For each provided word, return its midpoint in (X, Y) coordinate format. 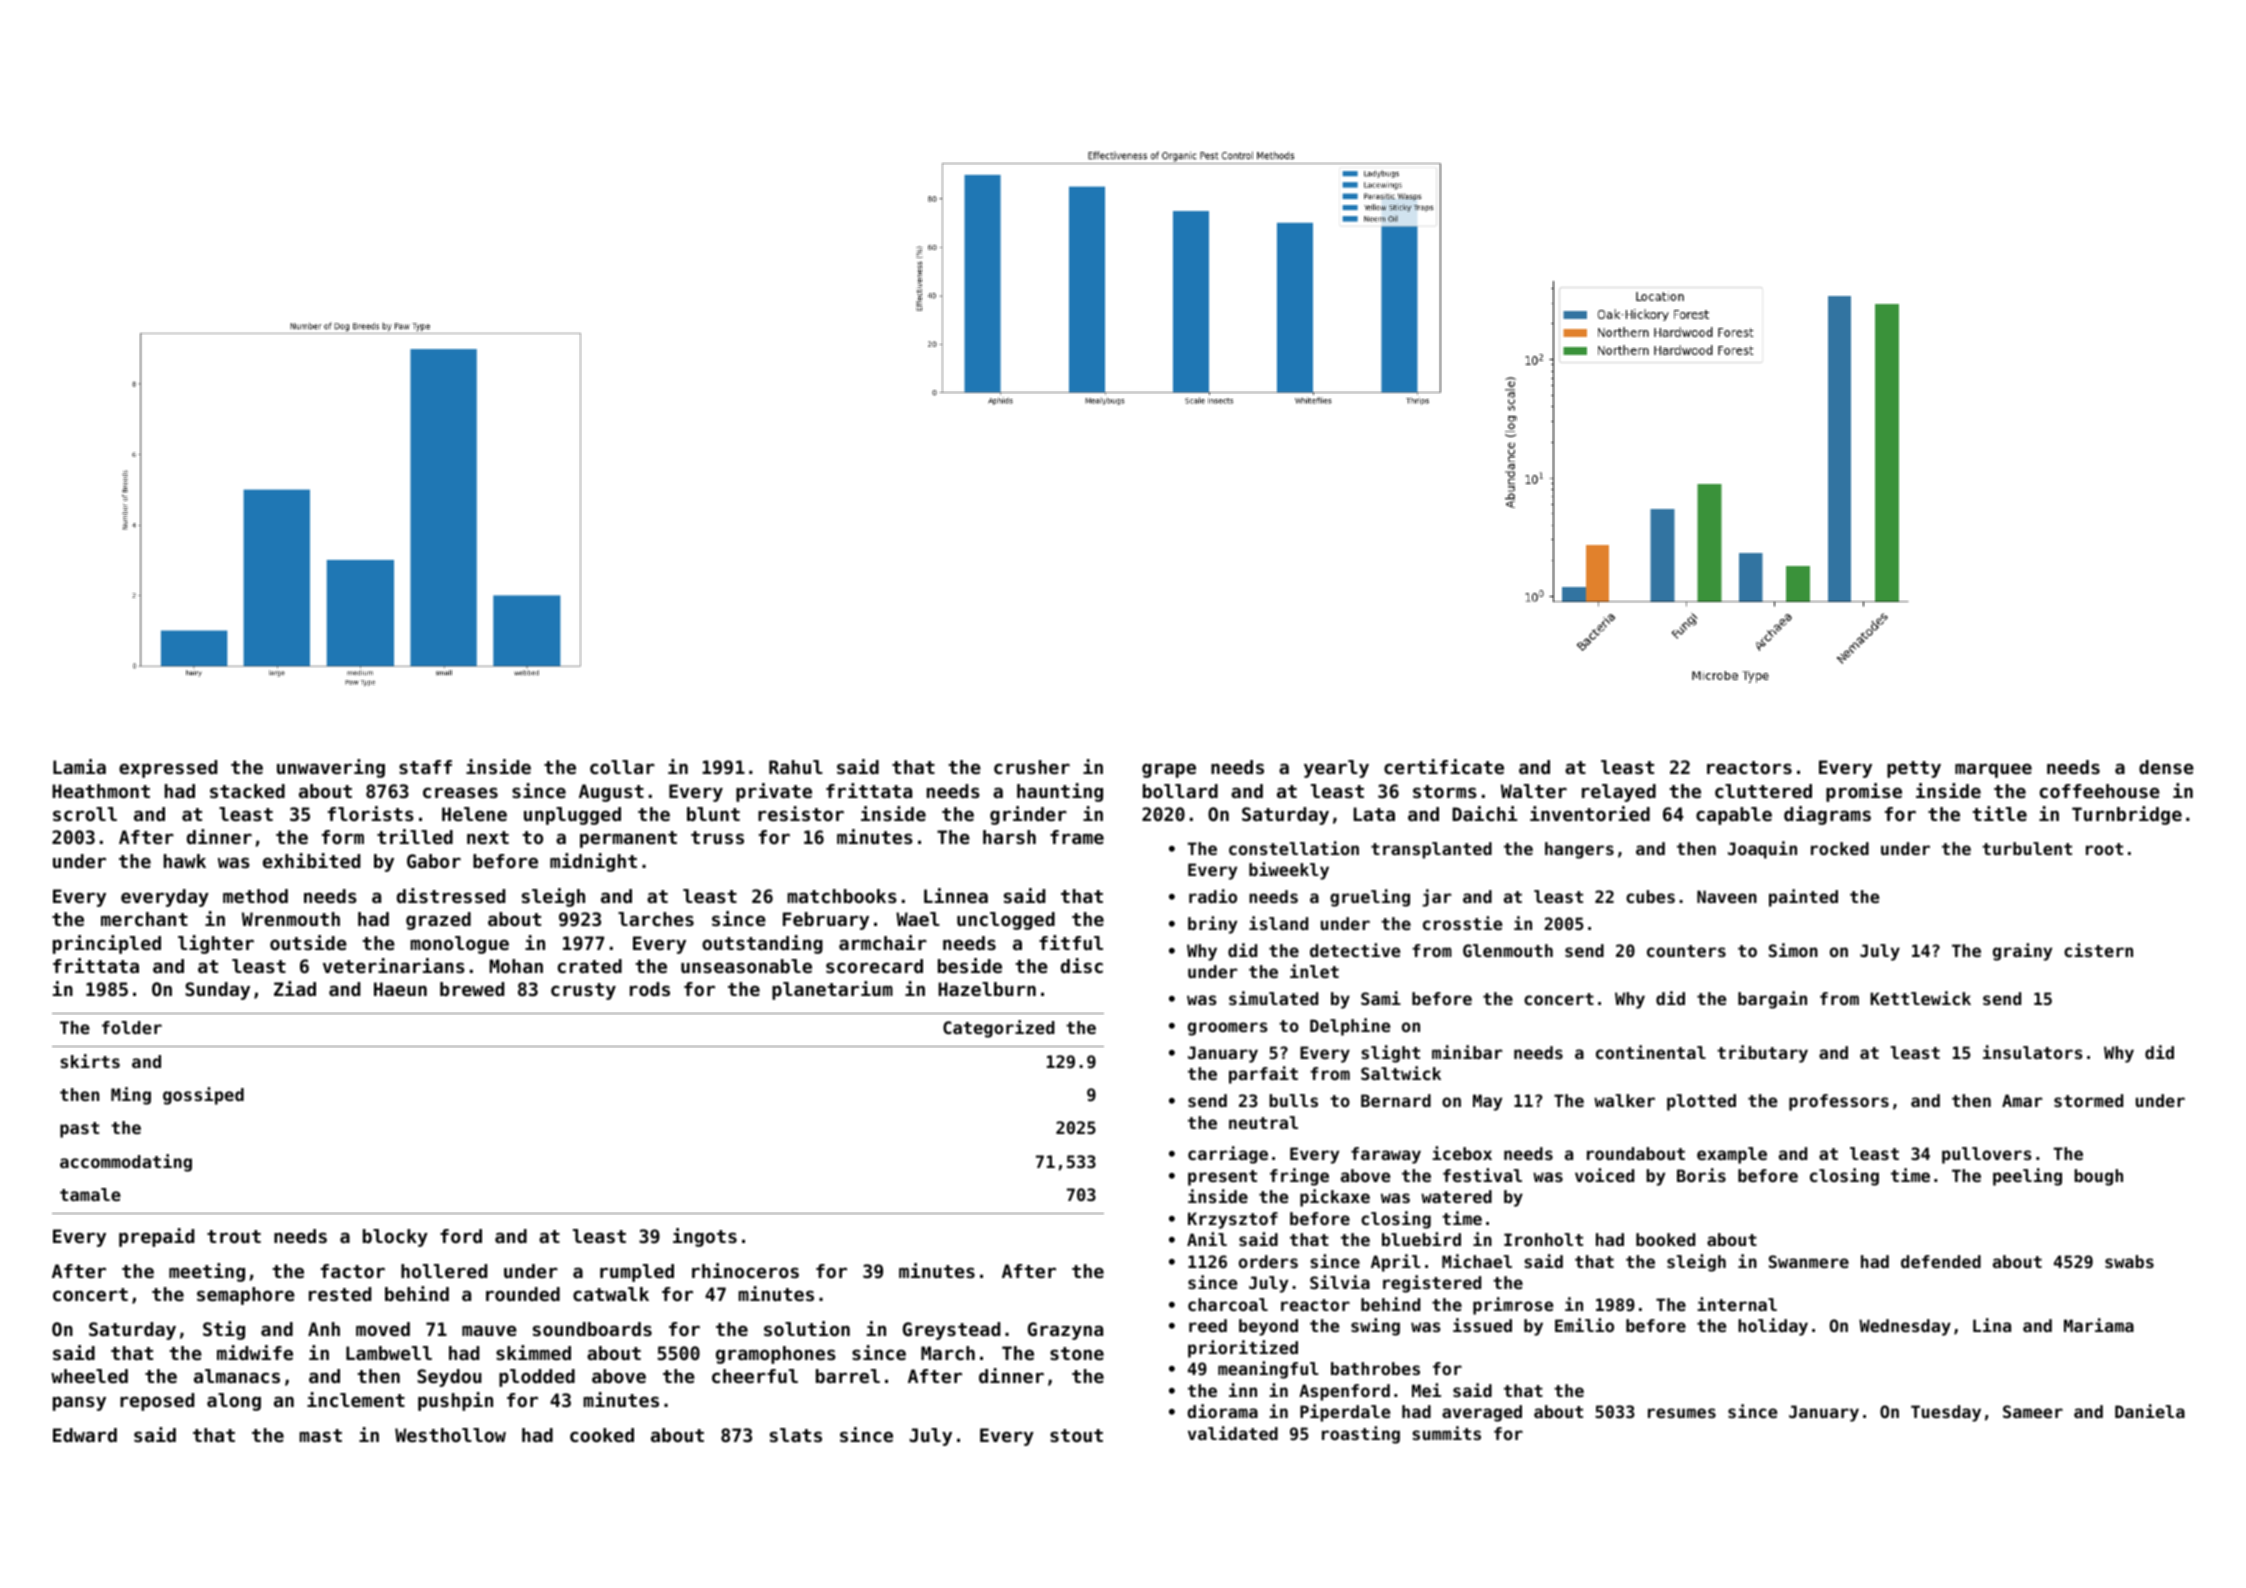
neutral (1263, 1122)
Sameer (2033, 1411)
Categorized (999, 1029)
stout (1076, 1435)
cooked (602, 1435)
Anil (1207, 1239)
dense (2166, 767)
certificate (1444, 766)
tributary (1762, 1054)
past (79, 1130)
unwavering (331, 768)
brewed (472, 989)
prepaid (156, 1237)
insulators (2033, 1052)
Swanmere (1809, 1261)
